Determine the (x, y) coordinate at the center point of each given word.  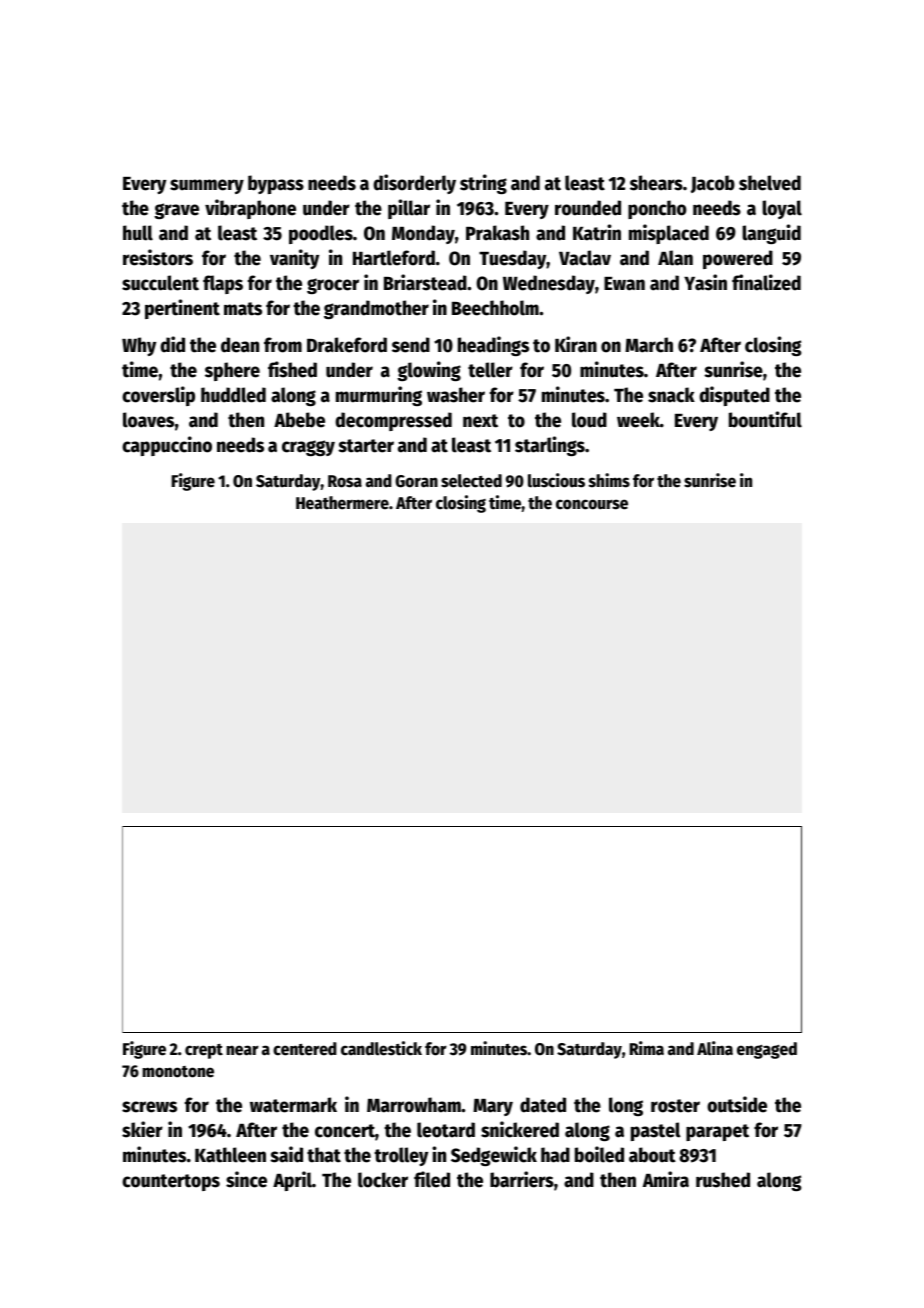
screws (149, 1107)
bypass (276, 184)
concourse (592, 504)
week (638, 420)
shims (609, 480)
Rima (647, 1048)
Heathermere (342, 503)
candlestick (381, 1048)
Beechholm (495, 308)
